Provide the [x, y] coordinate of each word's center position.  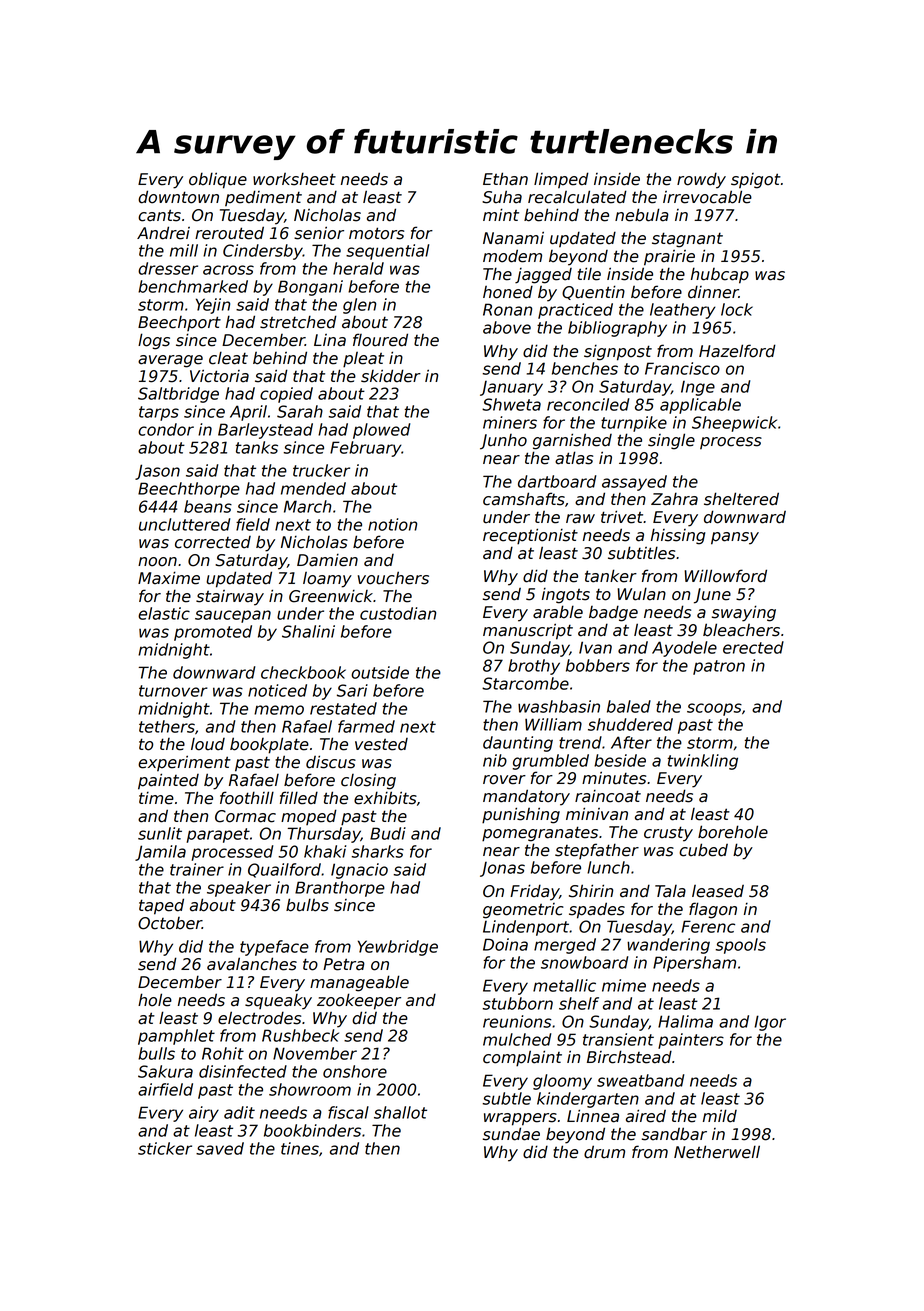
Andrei [163, 233]
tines [300, 1148]
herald [358, 268]
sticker [165, 1148]
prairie [669, 258]
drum [604, 1152]
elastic [164, 613]
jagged [543, 276]
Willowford [725, 576]
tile [589, 274]
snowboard [584, 962]
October [170, 923]
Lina [330, 340]
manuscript [528, 631]
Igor [770, 1023]
